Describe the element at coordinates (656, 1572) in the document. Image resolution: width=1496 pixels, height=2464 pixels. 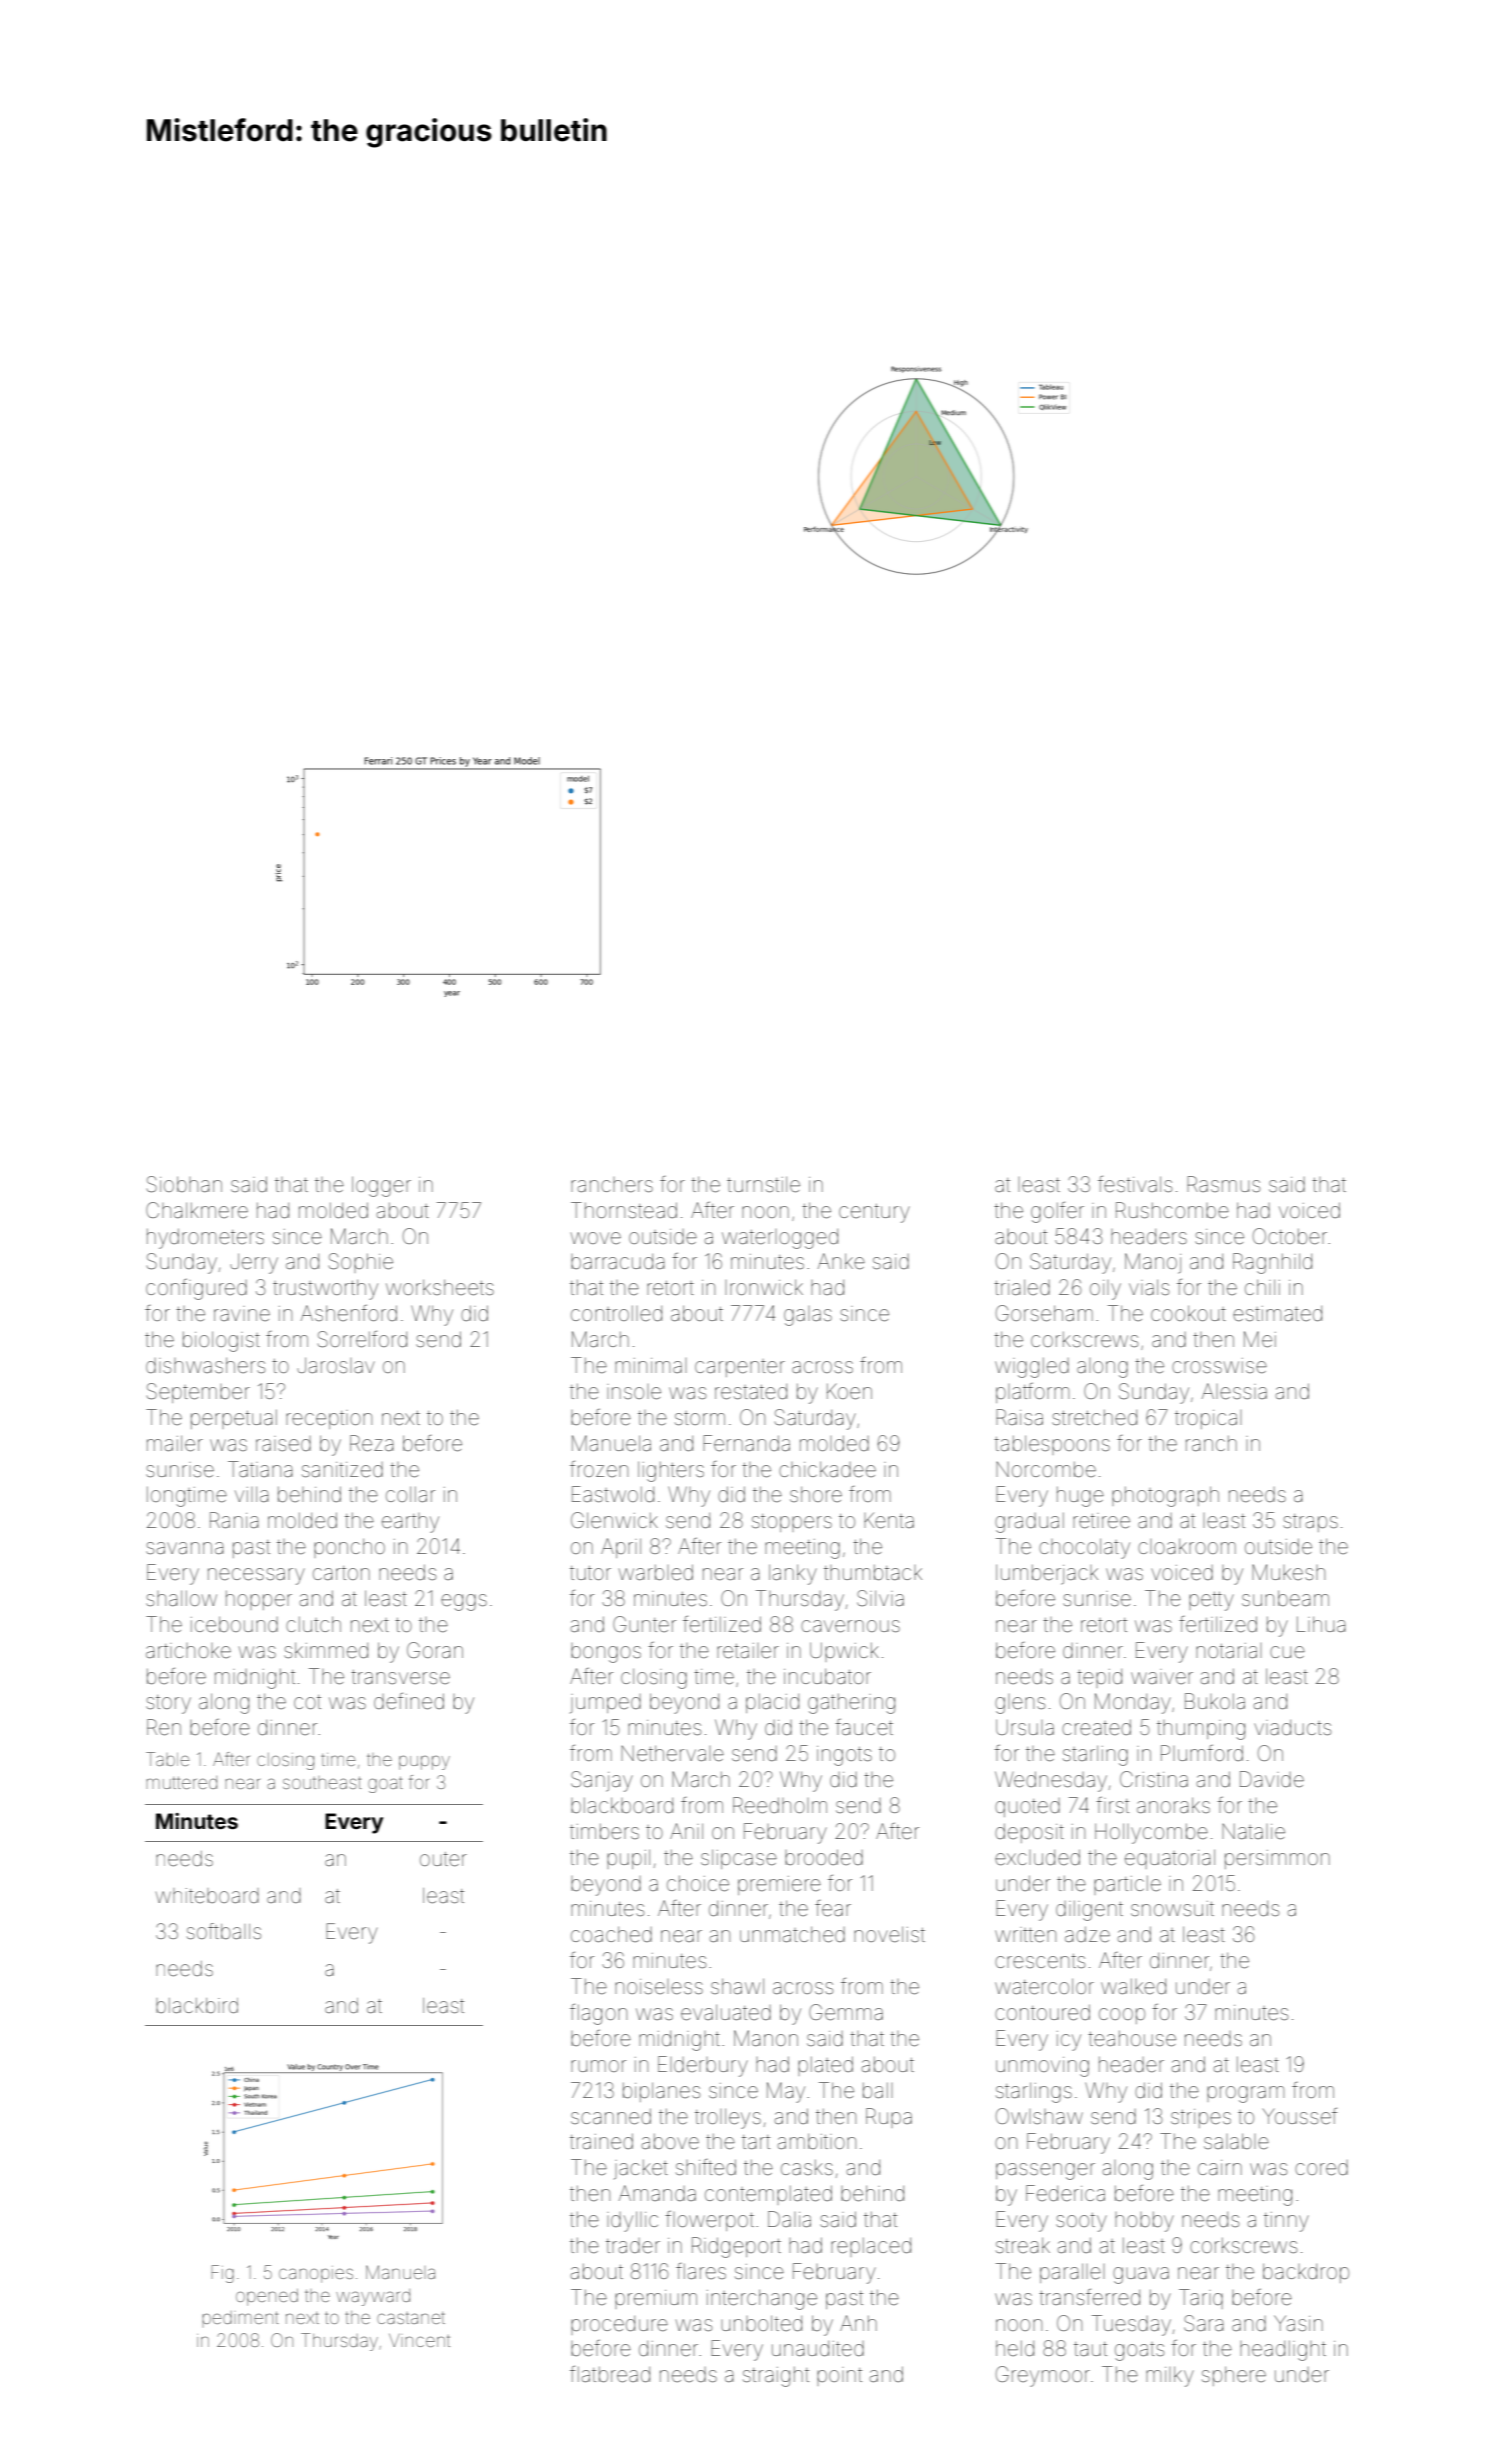
I see `warbled` at that location.
